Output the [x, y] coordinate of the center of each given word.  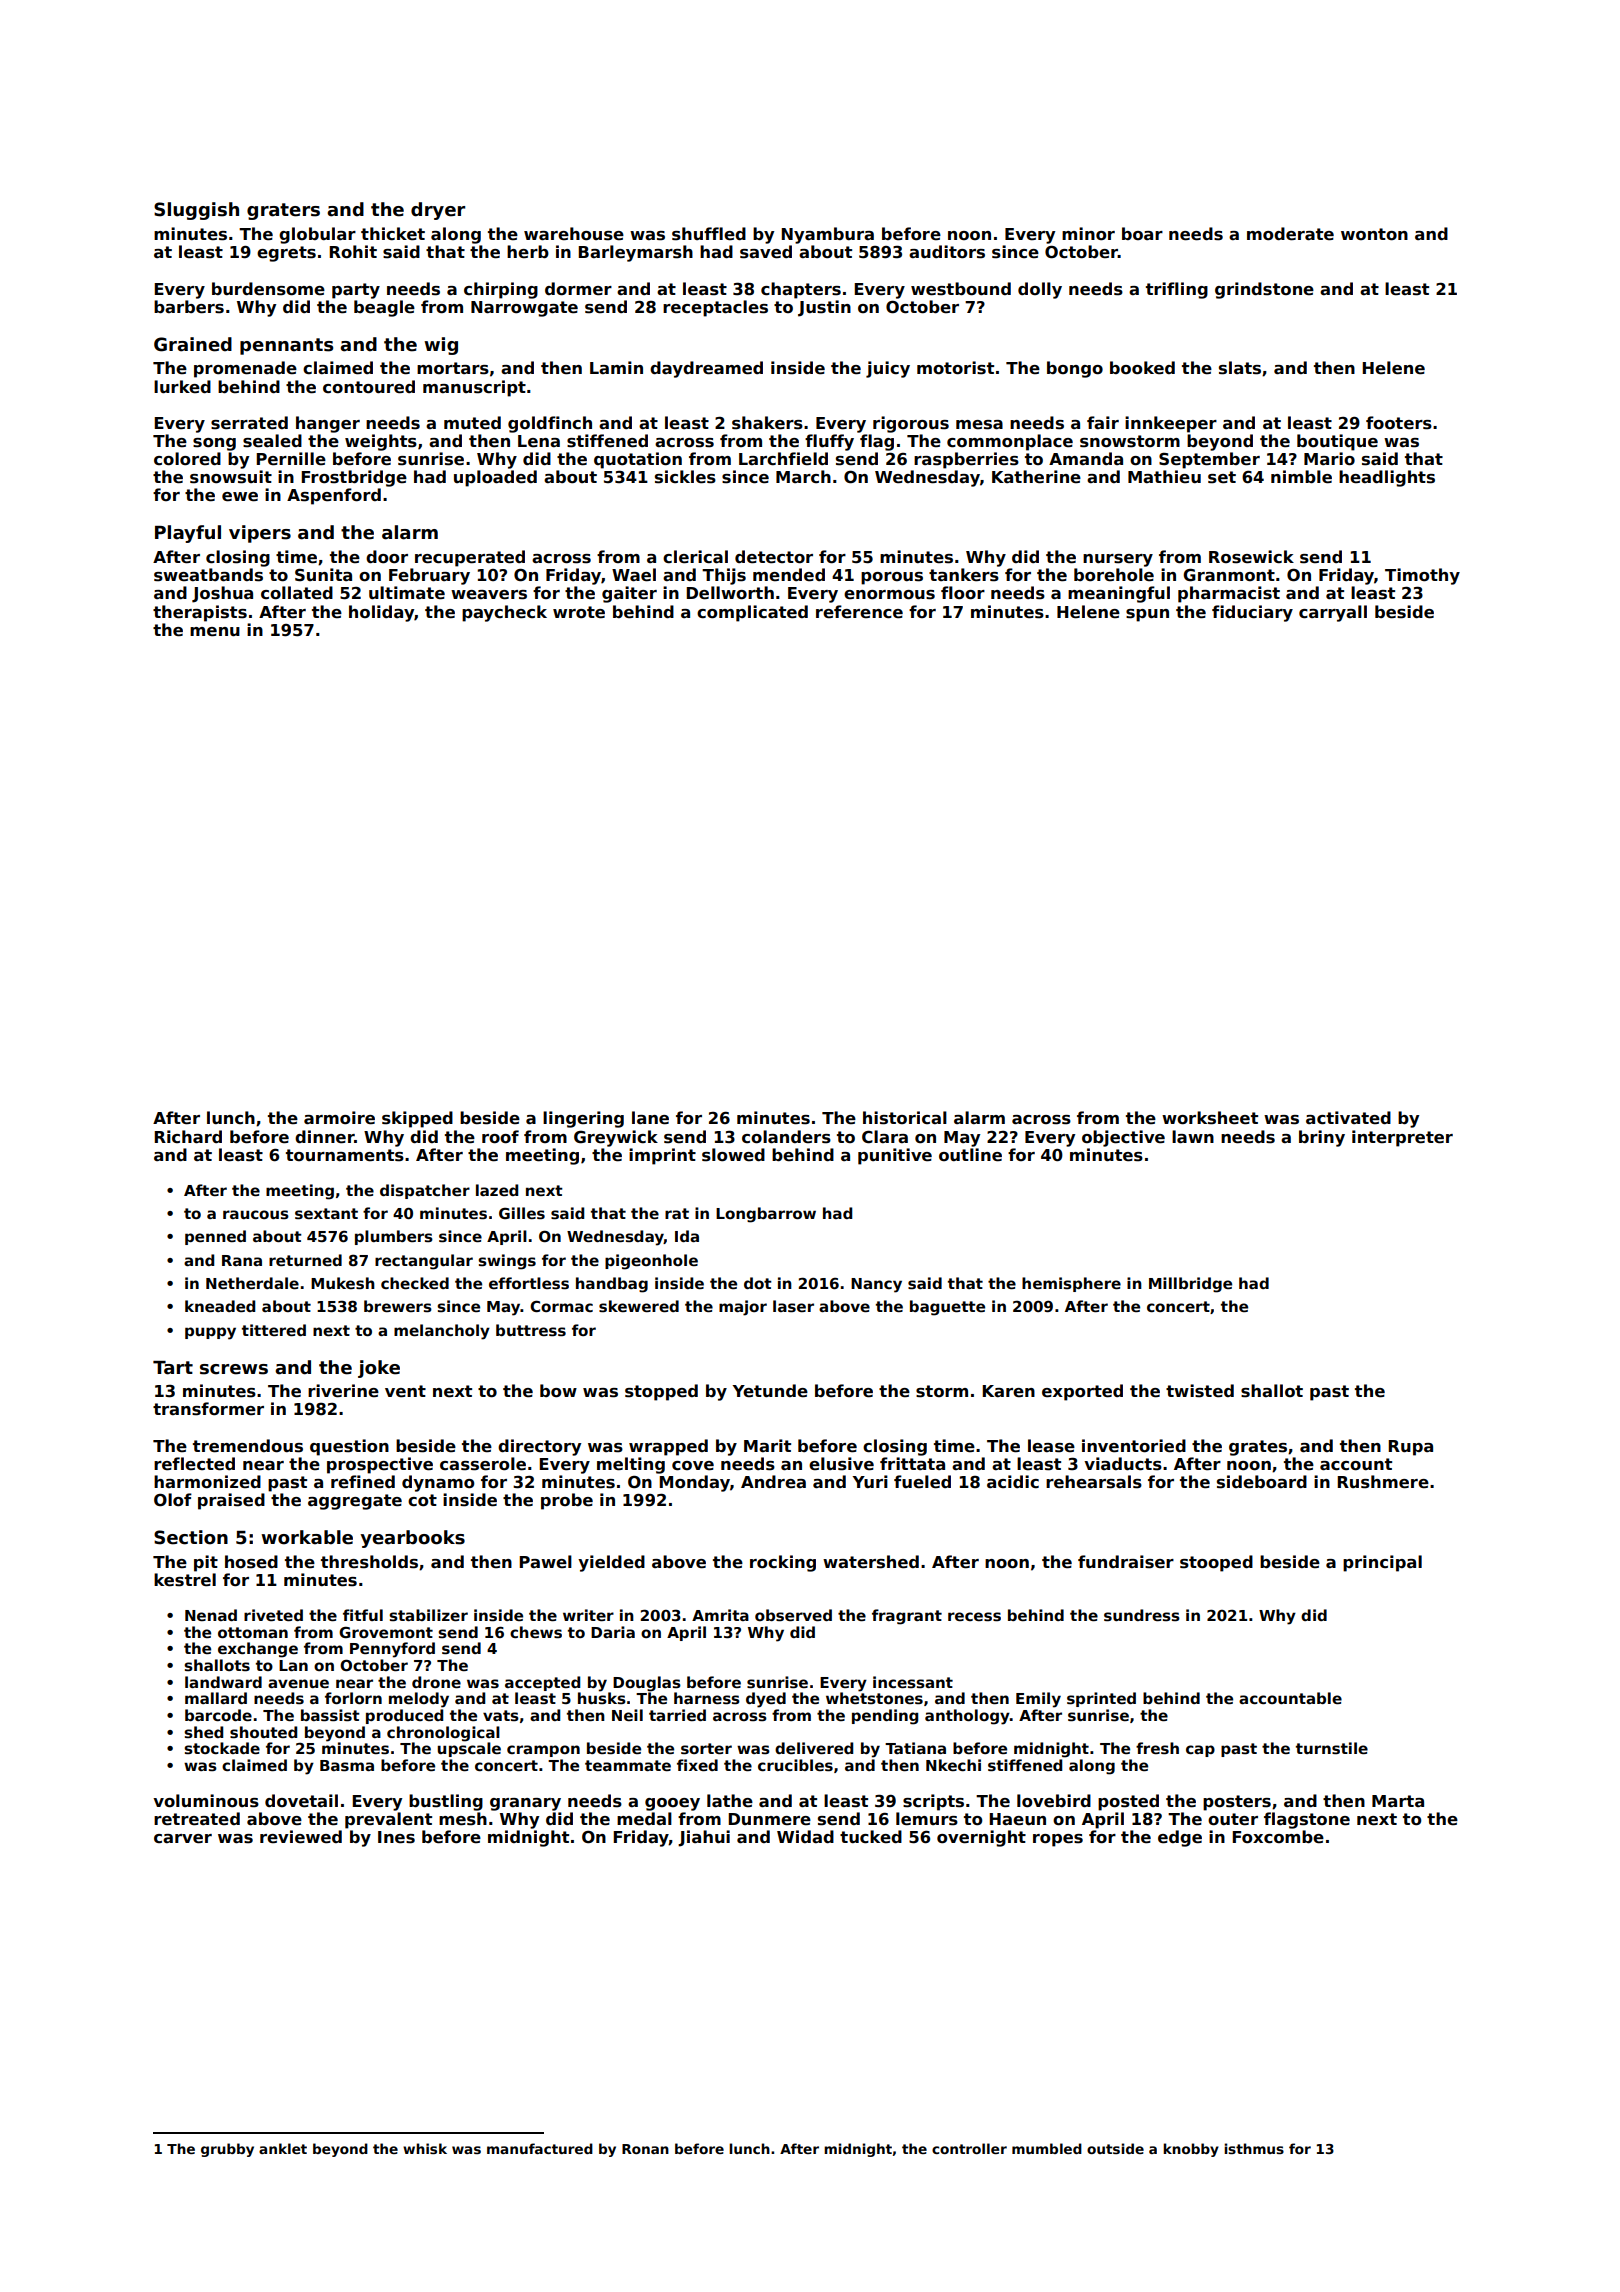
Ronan [645, 2149]
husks [602, 1698]
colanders [786, 1137]
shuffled [709, 234]
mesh [463, 1819]
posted [1128, 1802]
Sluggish [196, 211]
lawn [1193, 1137]
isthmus [1254, 2148]
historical [905, 1118]
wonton [1374, 234]
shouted [263, 1732]
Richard [188, 1137]
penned [215, 1237]
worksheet [1210, 1118]
